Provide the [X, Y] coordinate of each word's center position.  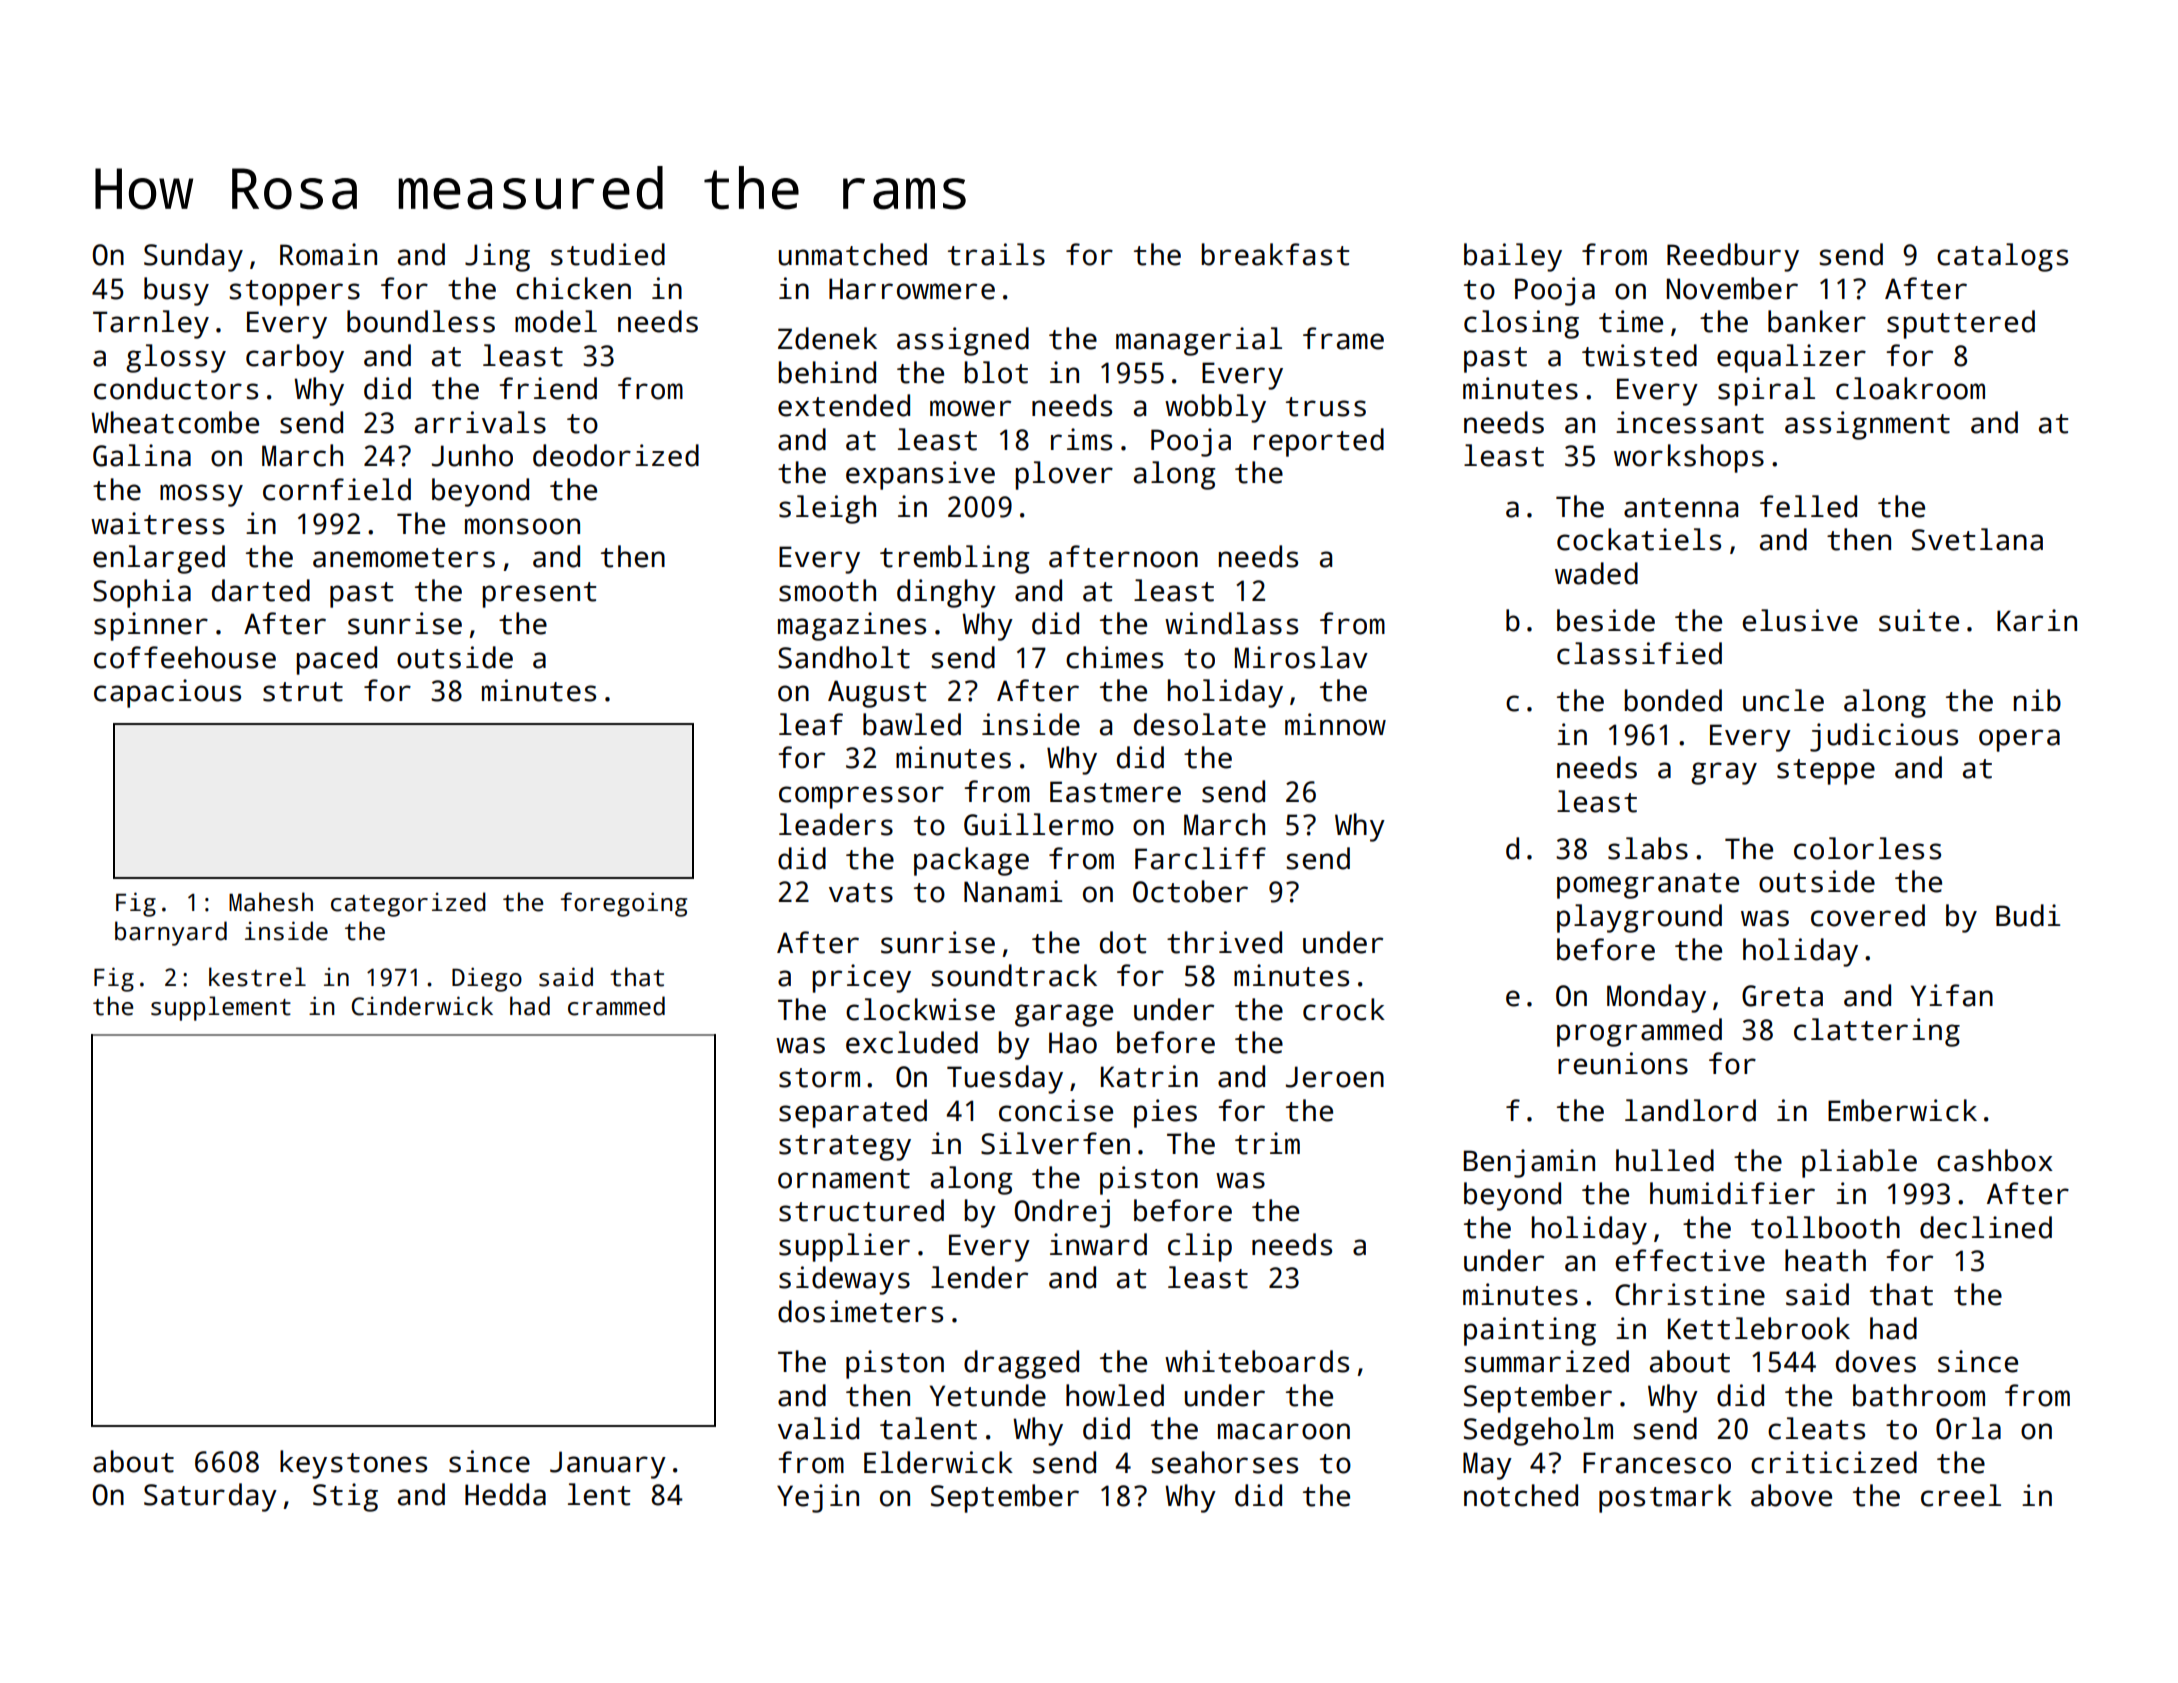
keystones [353, 1464]
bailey [1513, 257]
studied [608, 254]
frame [1343, 338]
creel [1961, 1495]
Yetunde [988, 1395]
